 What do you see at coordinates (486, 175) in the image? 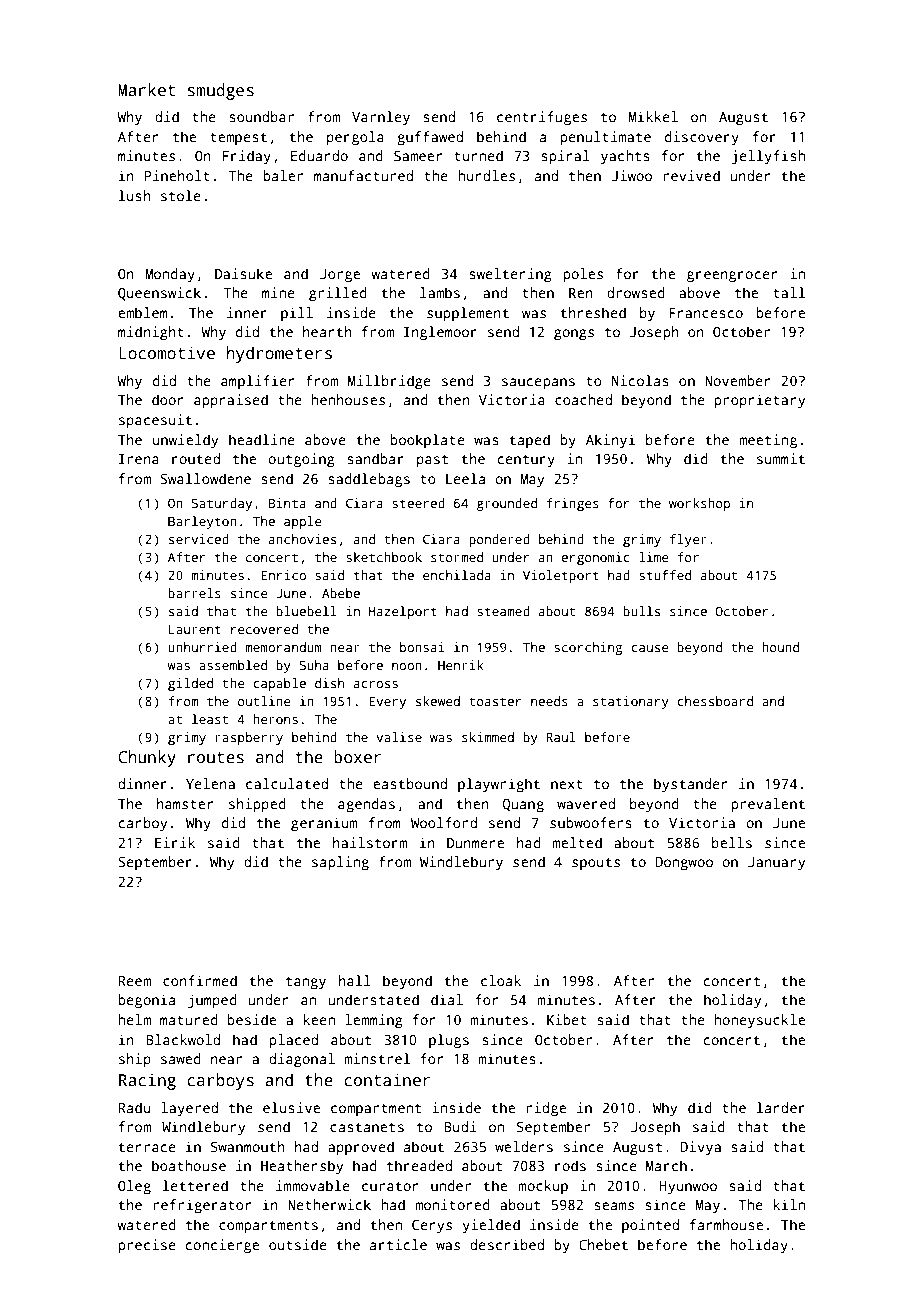
I see `hurdles` at bounding box center [486, 175].
